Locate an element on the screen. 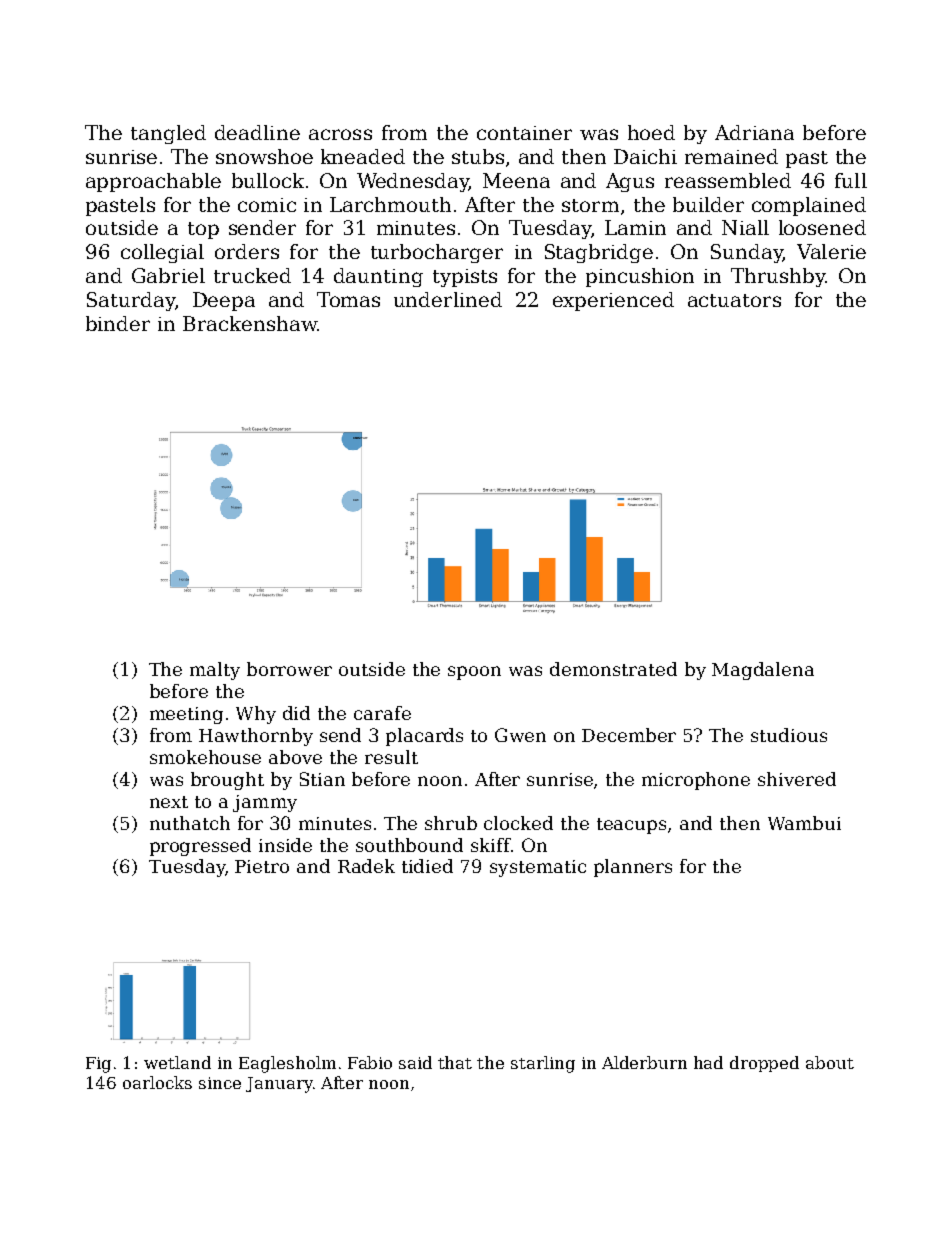  next is located at coordinates (169, 802).
